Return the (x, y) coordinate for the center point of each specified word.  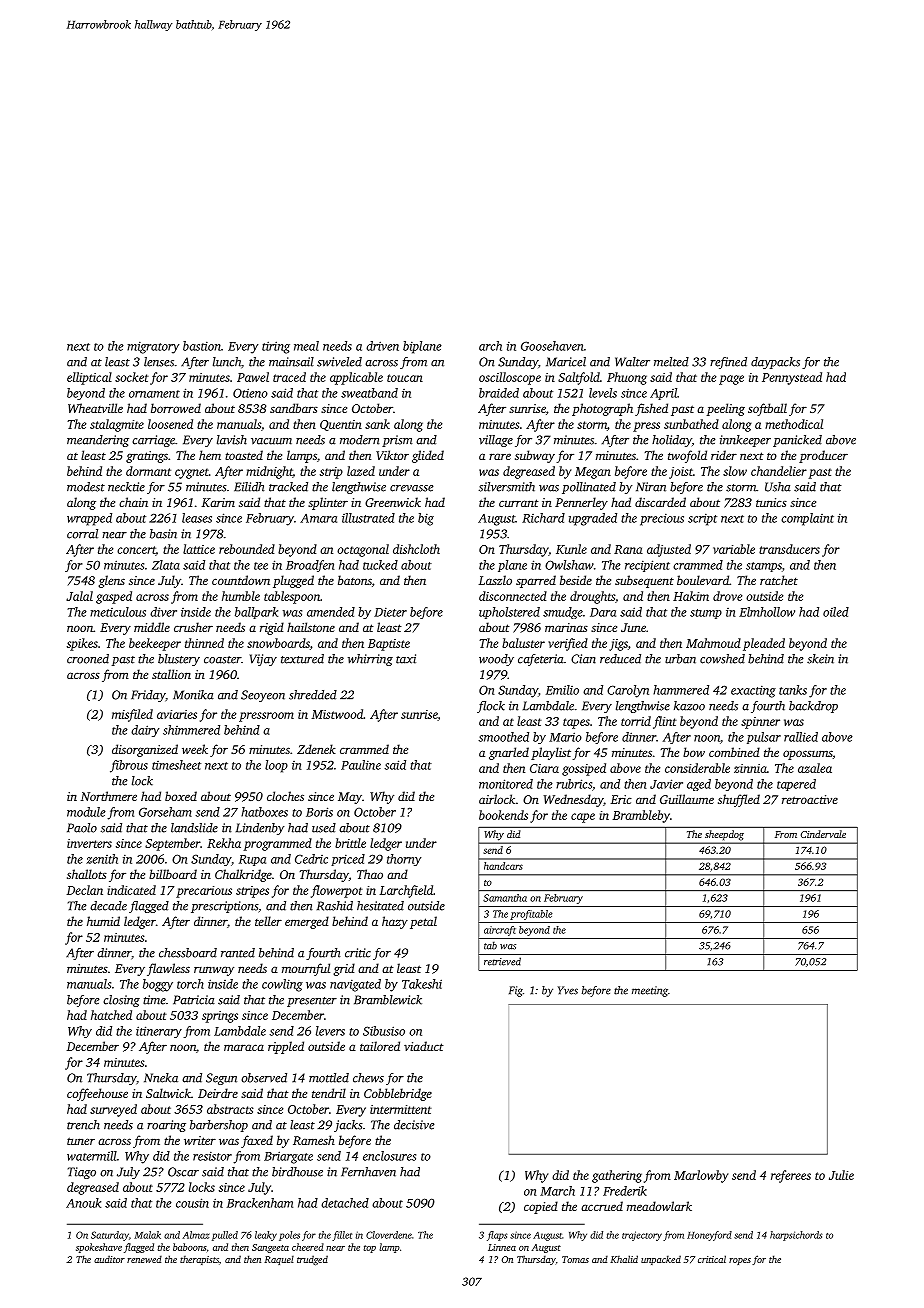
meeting (650, 991)
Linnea (502, 1247)
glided (428, 456)
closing (121, 1001)
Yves (568, 990)
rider (724, 455)
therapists (199, 1260)
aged (699, 785)
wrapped (89, 519)
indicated (131, 890)
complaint (807, 519)
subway (535, 456)
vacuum (271, 441)
